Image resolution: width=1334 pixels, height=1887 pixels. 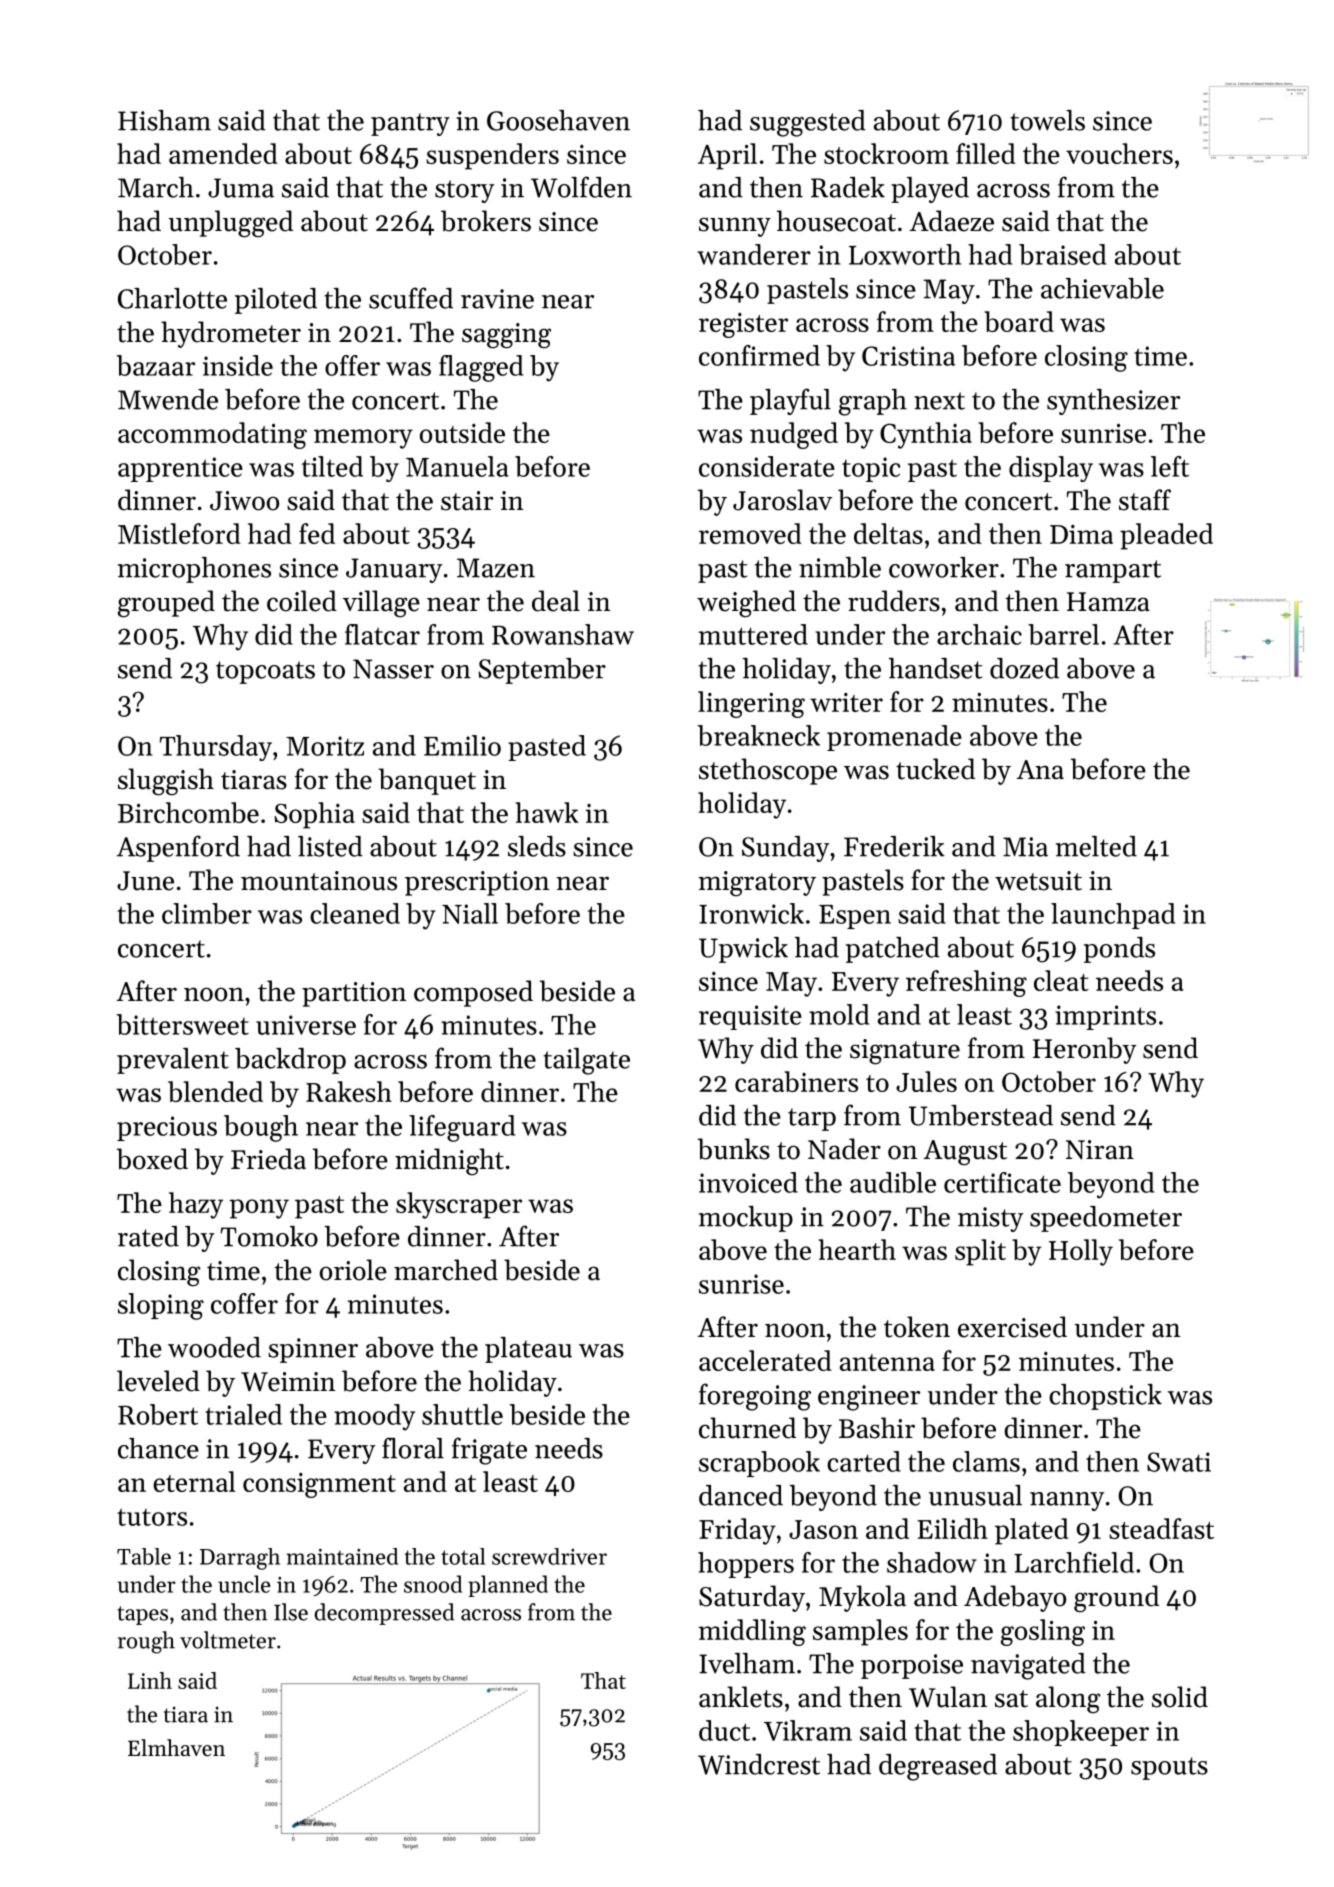 I want to click on lingering, so click(x=751, y=704).
